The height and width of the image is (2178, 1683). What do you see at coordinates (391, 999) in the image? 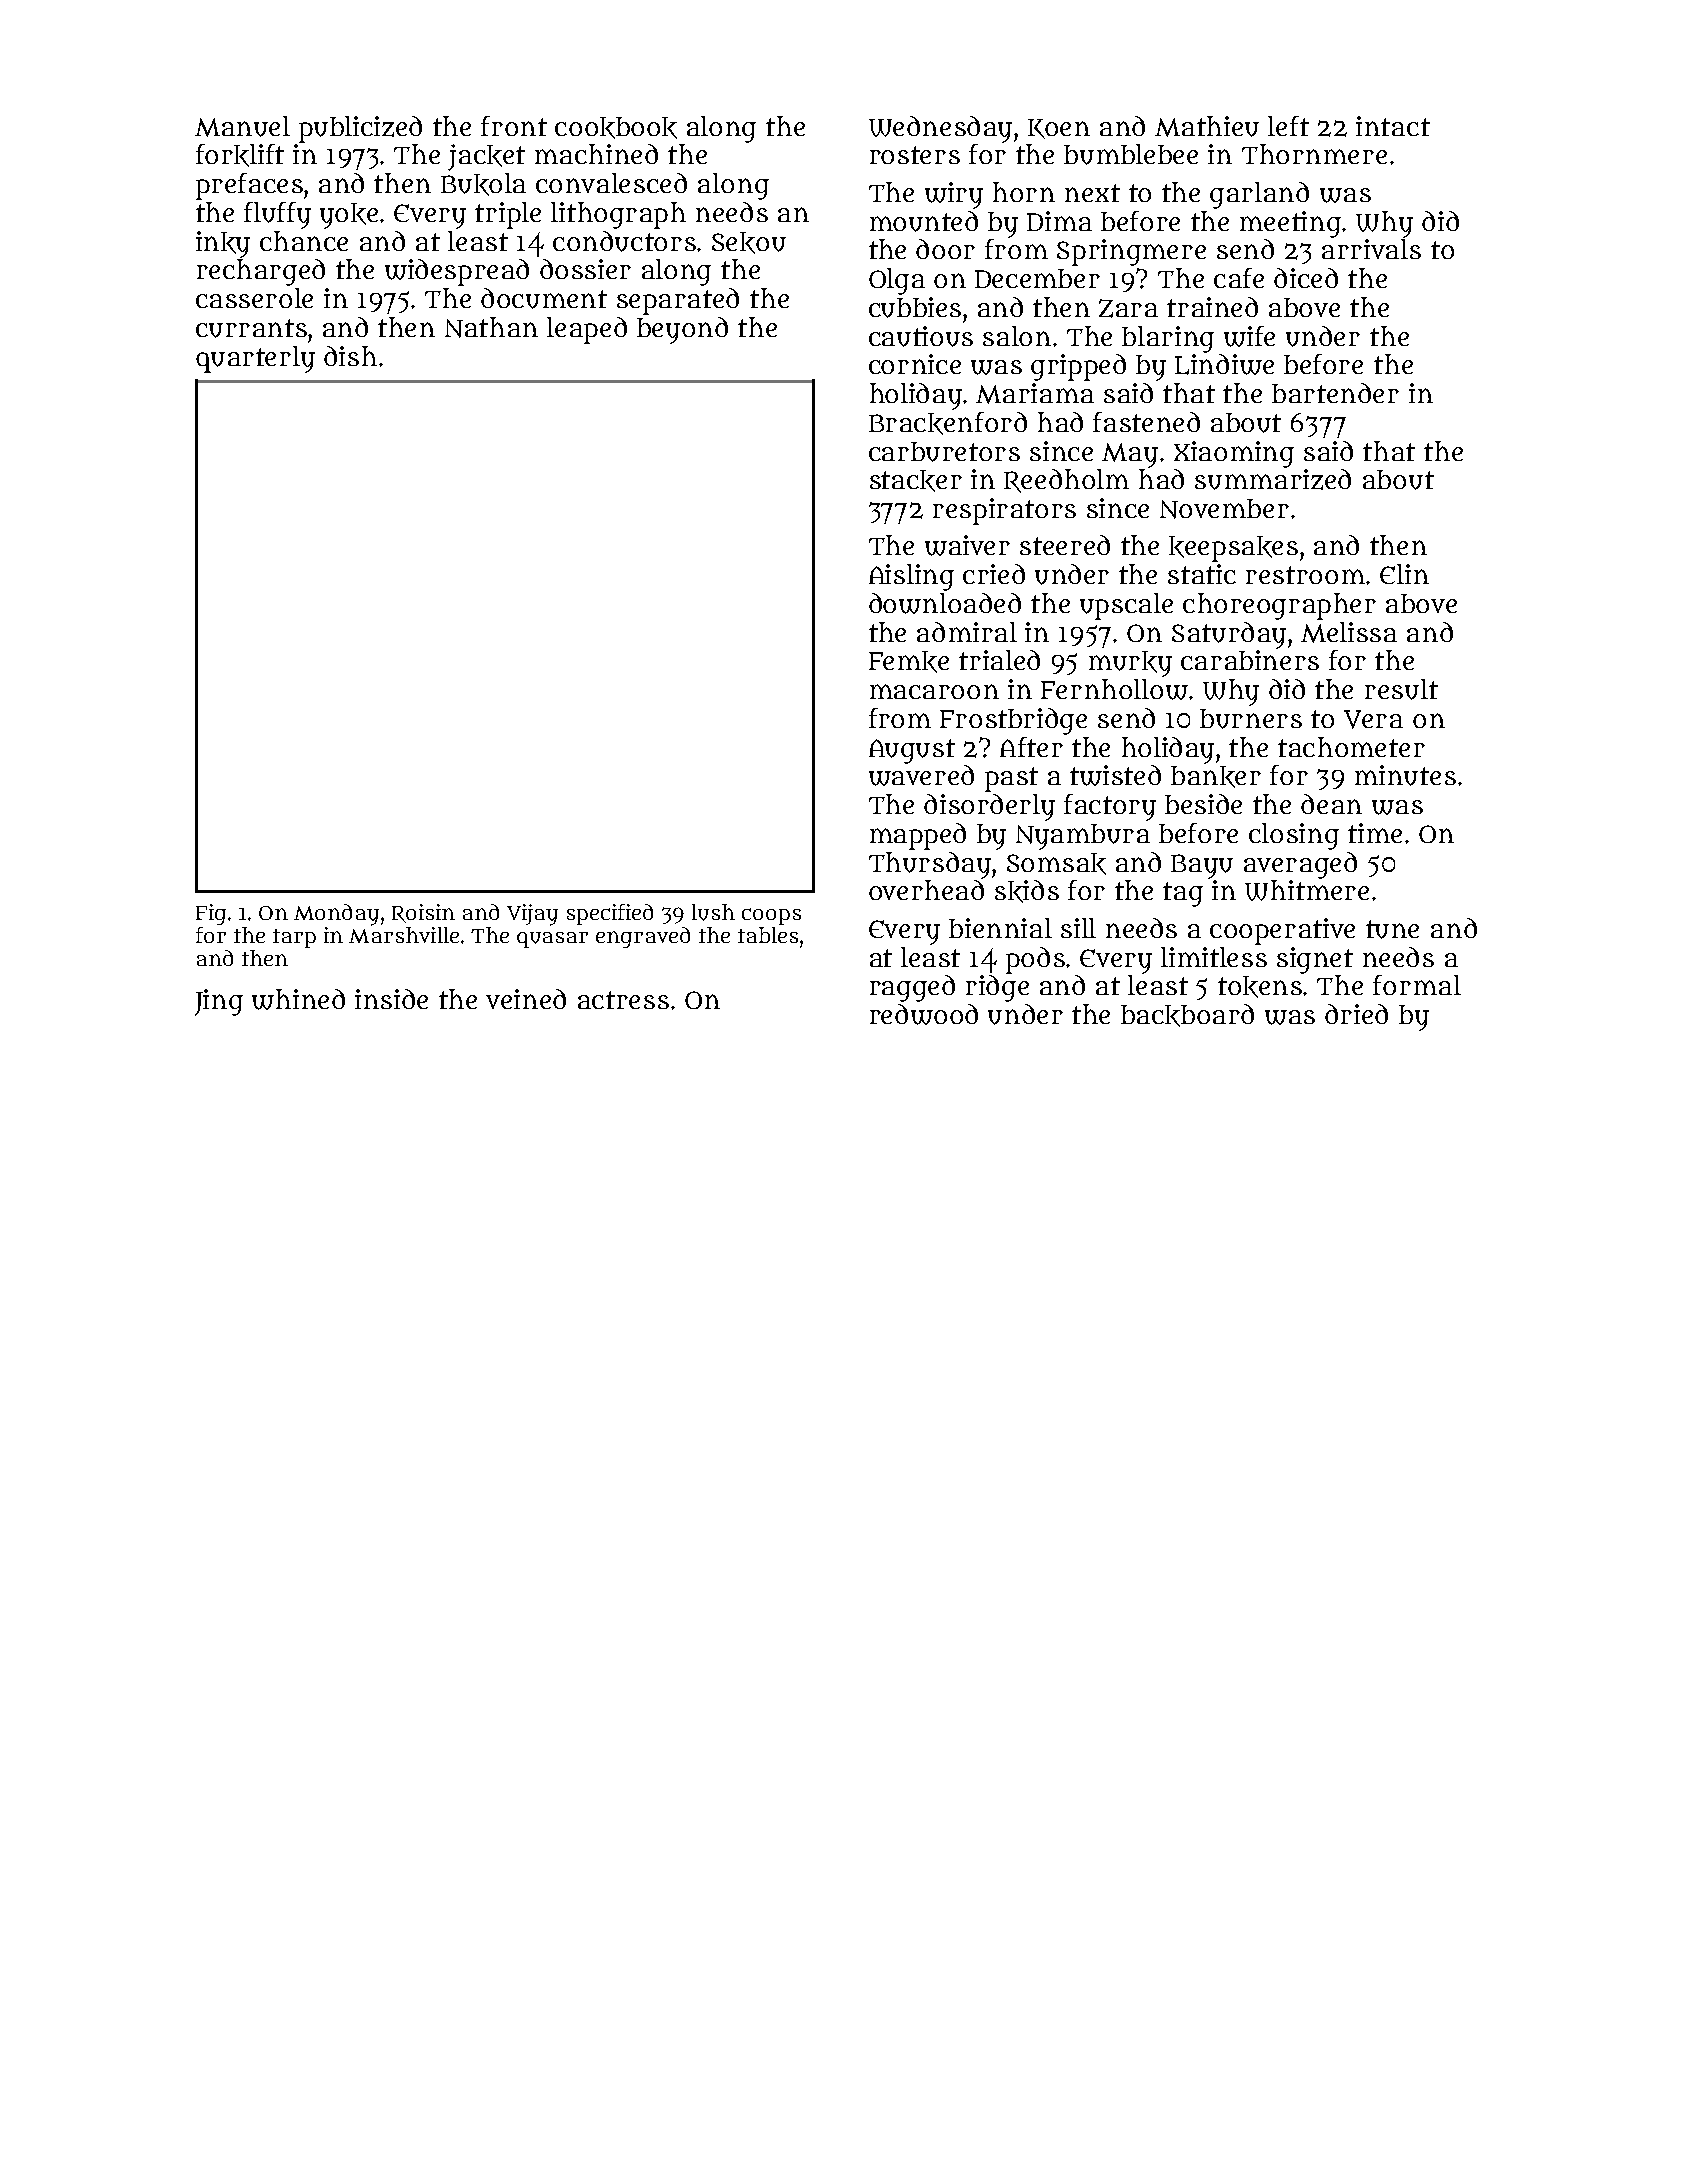
I see `inside` at bounding box center [391, 999].
